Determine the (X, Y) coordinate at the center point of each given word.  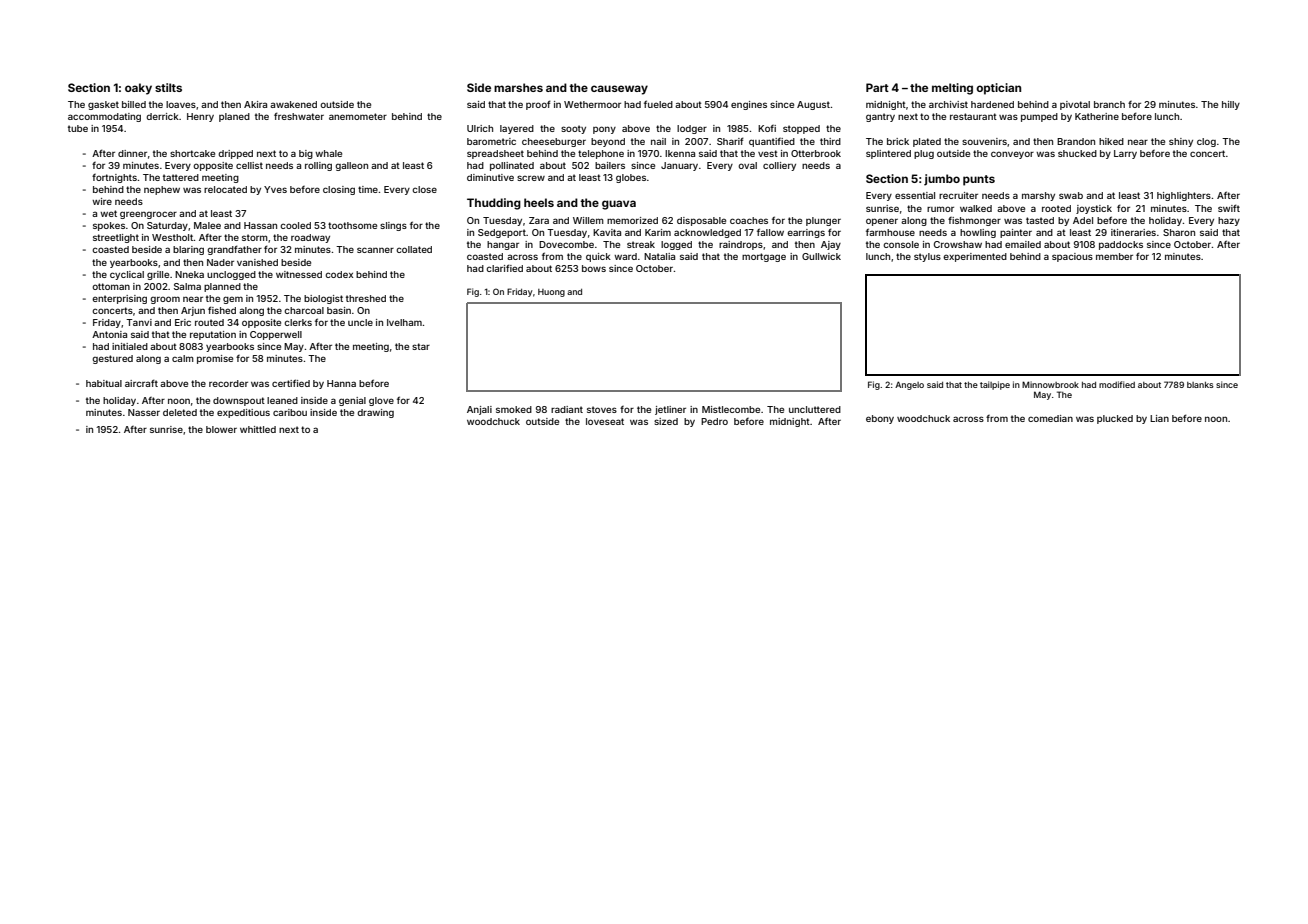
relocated (225, 189)
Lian (1159, 418)
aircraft (141, 383)
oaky (138, 89)
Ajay (831, 245)
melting (952, 89)
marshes (518, 87)
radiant (567, 409)
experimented (975, 257)
